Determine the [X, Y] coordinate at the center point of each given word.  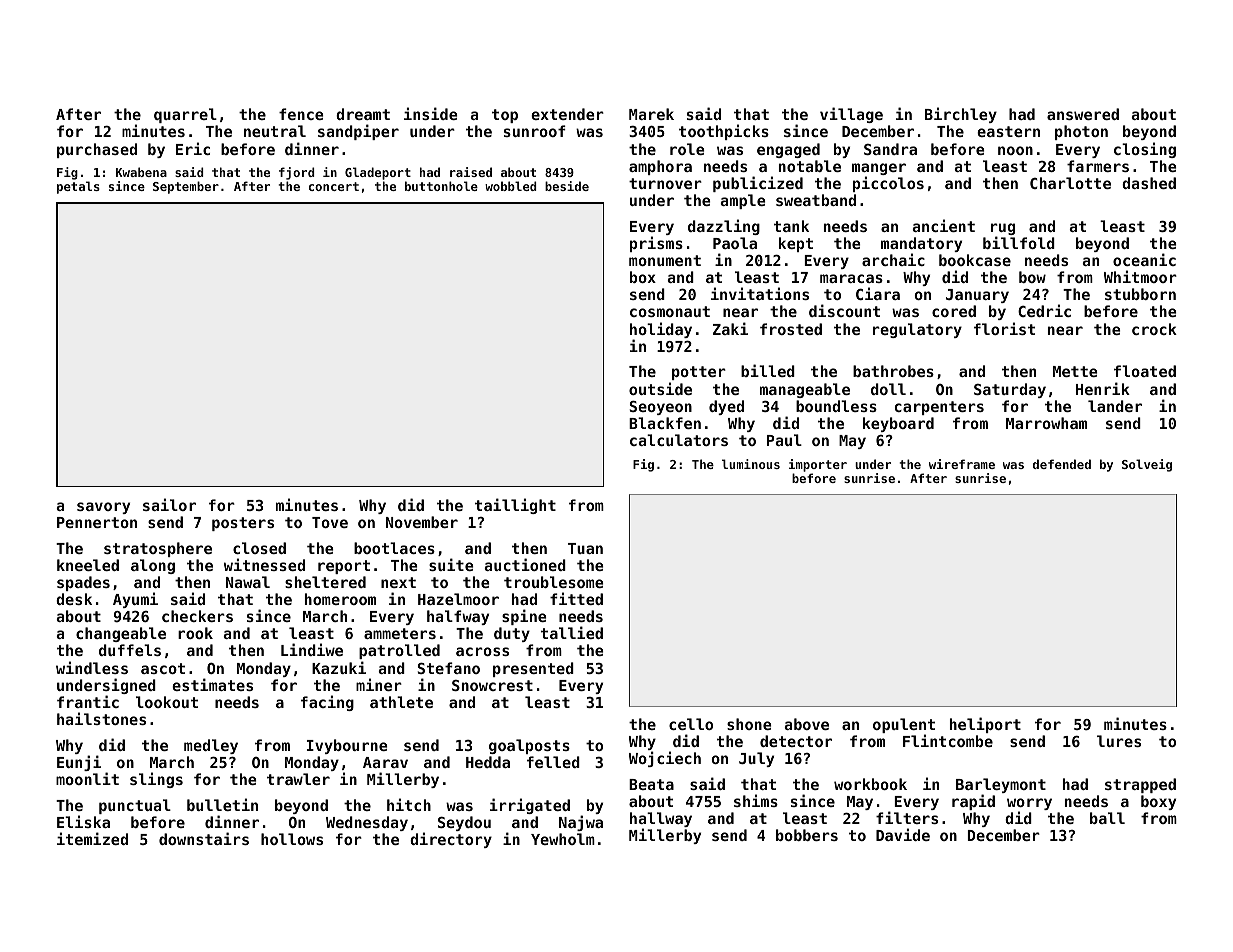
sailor [169, 504]
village [851, 115]
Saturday [1010, 390]
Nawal [248, 582]
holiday [661, 330]
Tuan [585, 548]
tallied [572, 632]
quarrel [185, 115]
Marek [651, 114]
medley [211, 746]
